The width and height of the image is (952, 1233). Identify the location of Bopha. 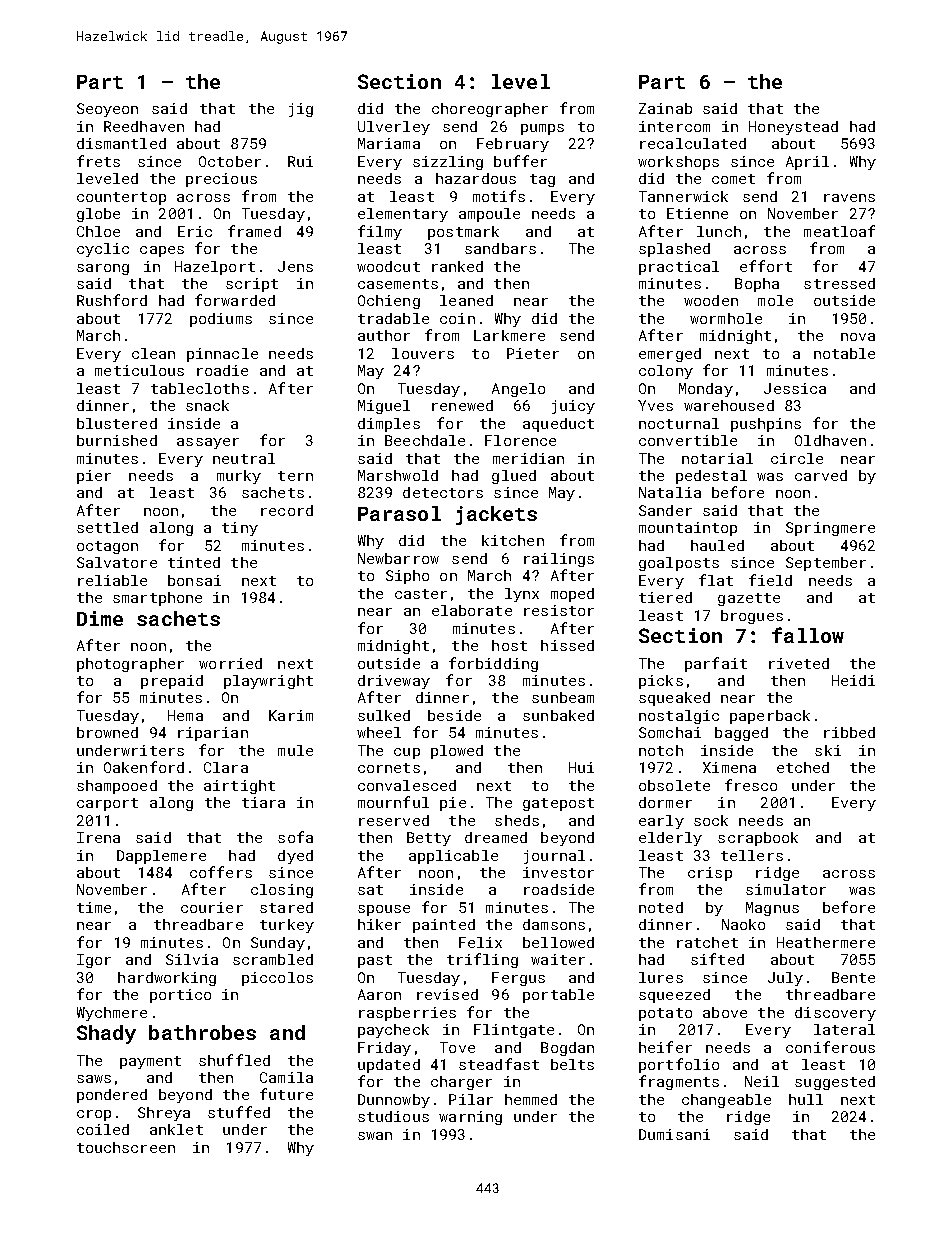
(757, 285).
